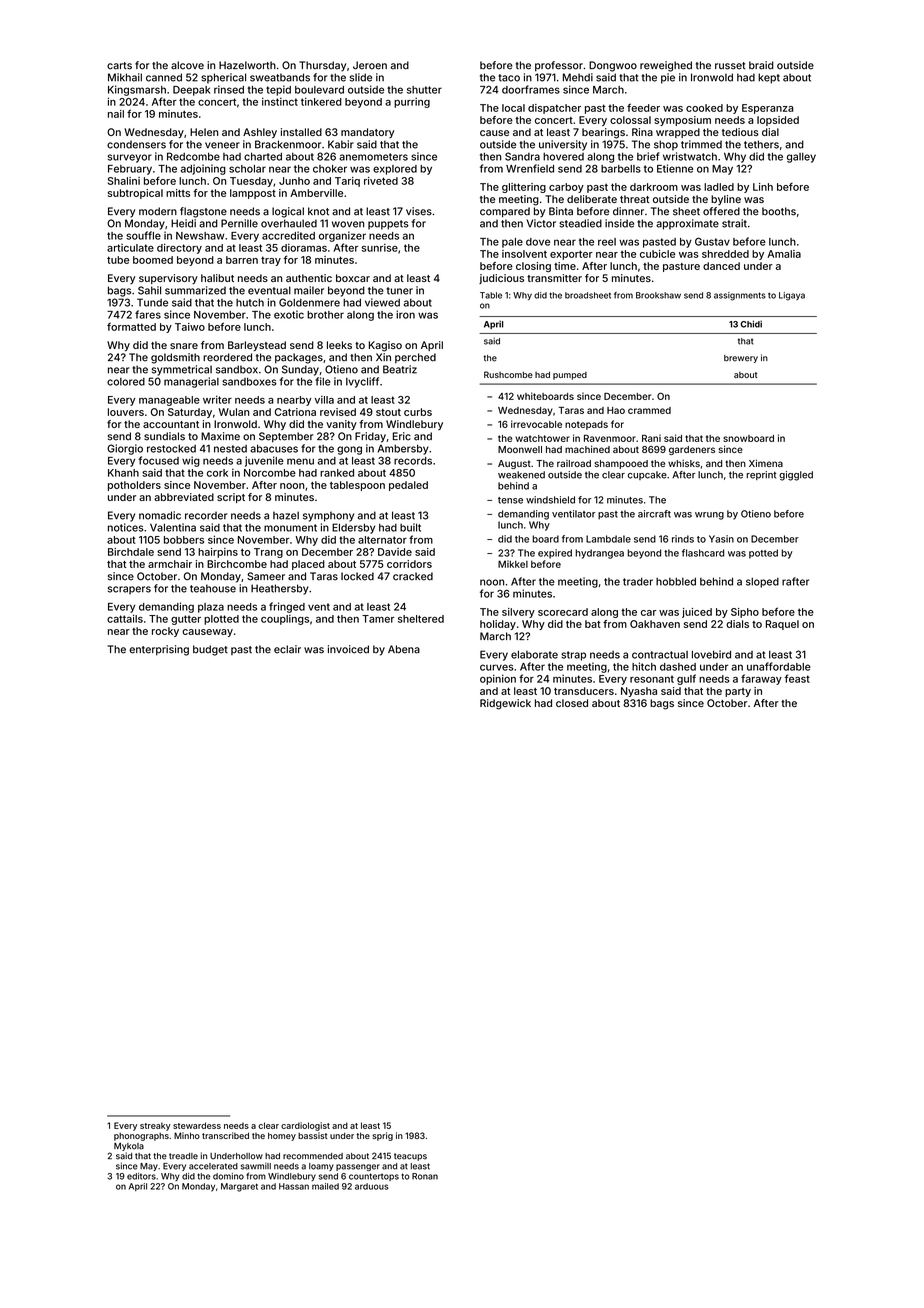 This document has width=924, height=1308. What do you see at coordinates (654, 187) in the document?
I see `darkroom` at bounding box center [654, 187].
